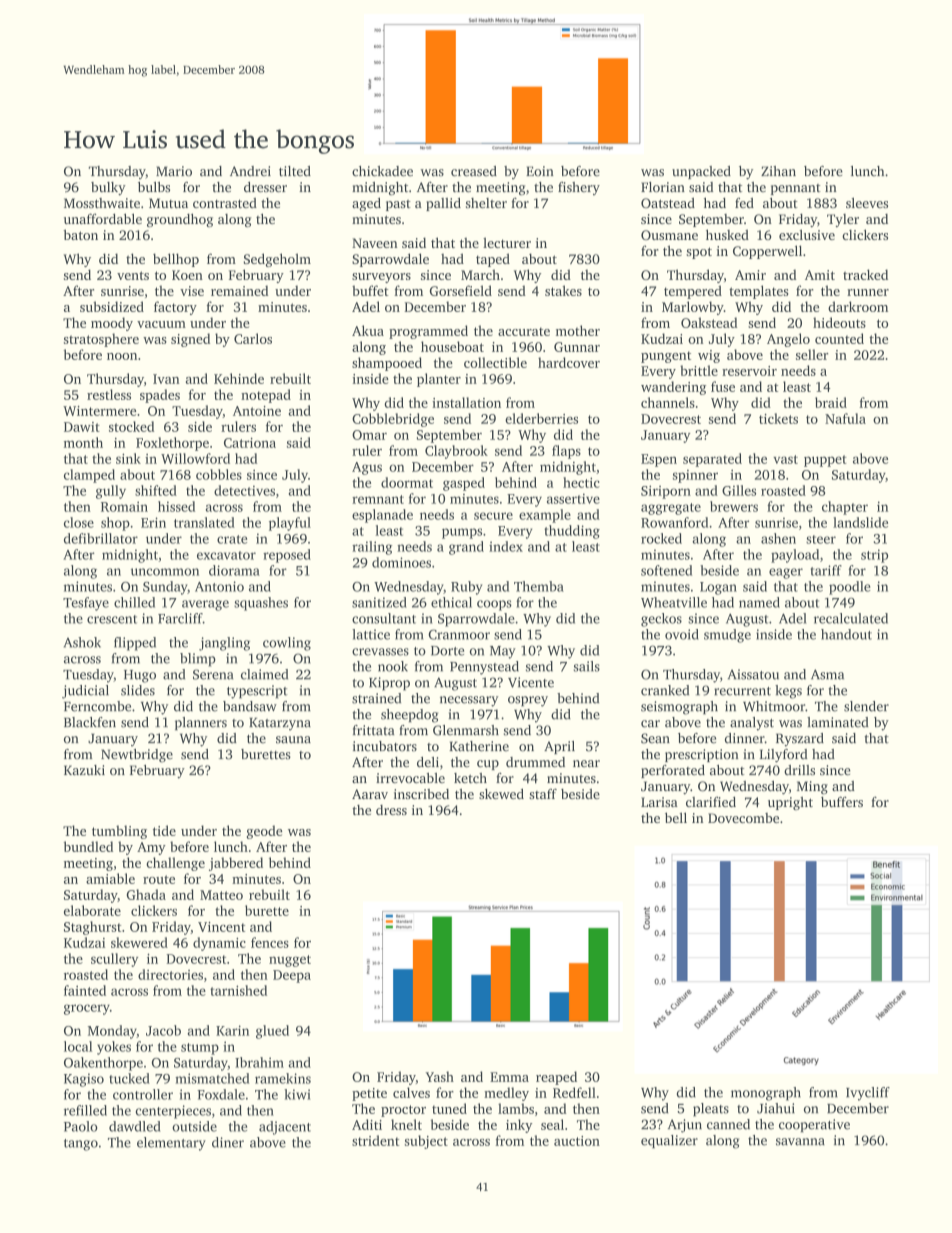 The height and width of the page is (1233, 952). Describe the element at coordinates (785, 459) in the page. I see `vast` at that location.
